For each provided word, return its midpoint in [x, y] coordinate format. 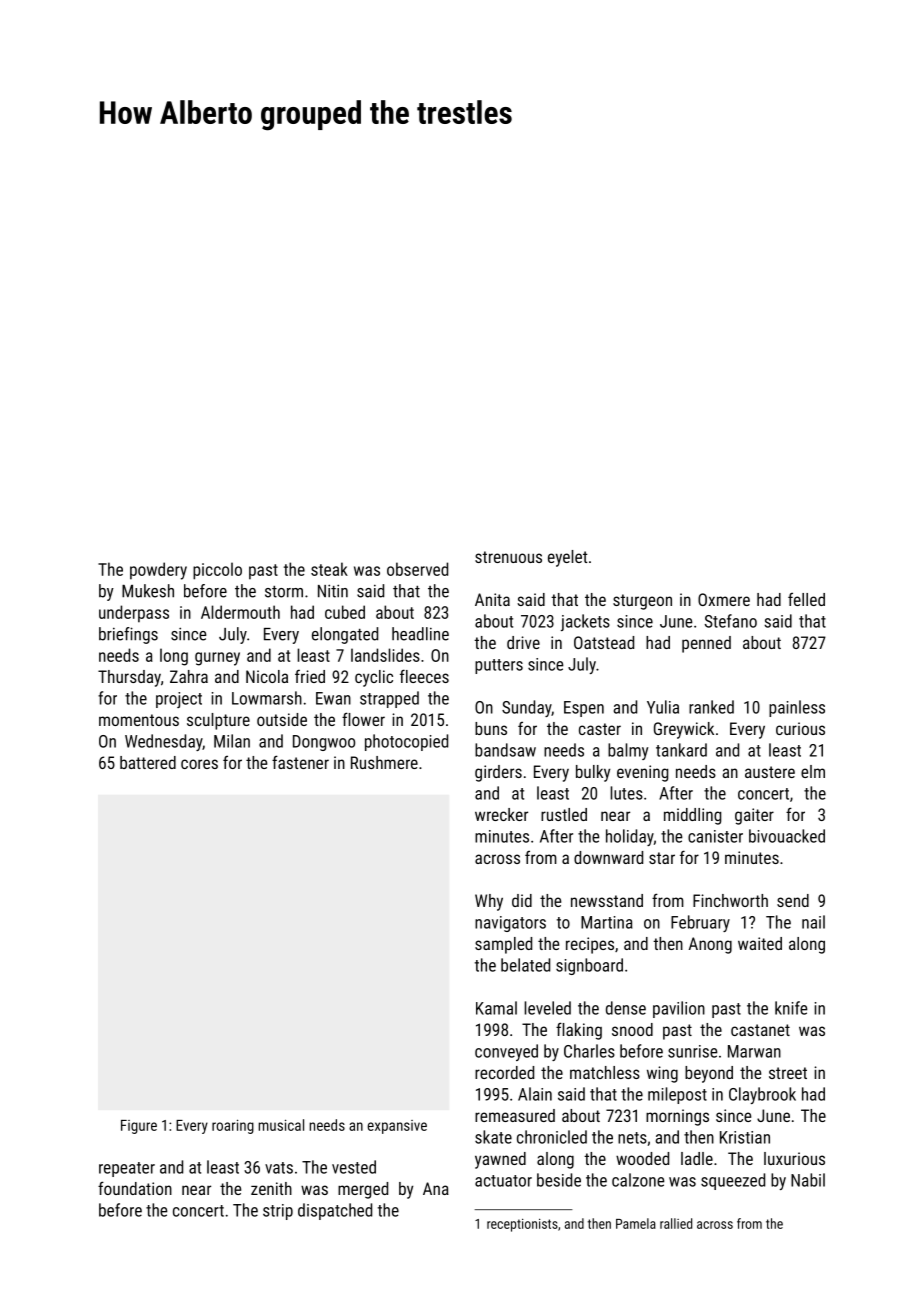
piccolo [217, 571]
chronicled [552, 1137]
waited [760, 943]
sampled [503, 945]
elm [813, 771]
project [179, 700]
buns [491, 728]
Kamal [496, 1008]
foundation [135, 1188]
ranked [711, 707]
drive [523, 642]
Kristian [745, 1137]
